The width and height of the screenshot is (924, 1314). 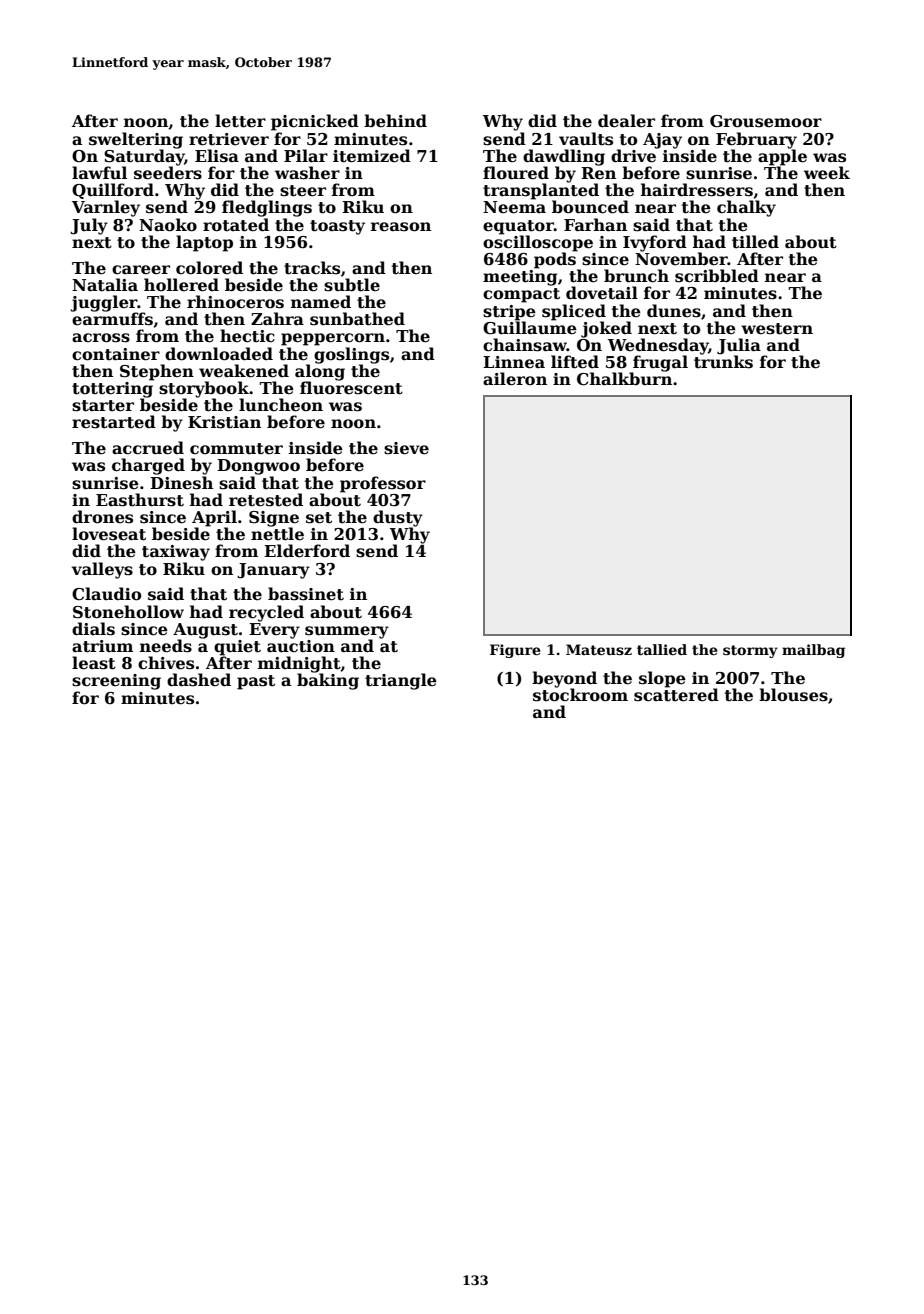 What do you see at coordinates (756, 140) in the screenshot?
I see `February` at bounding box center [756, 140].
